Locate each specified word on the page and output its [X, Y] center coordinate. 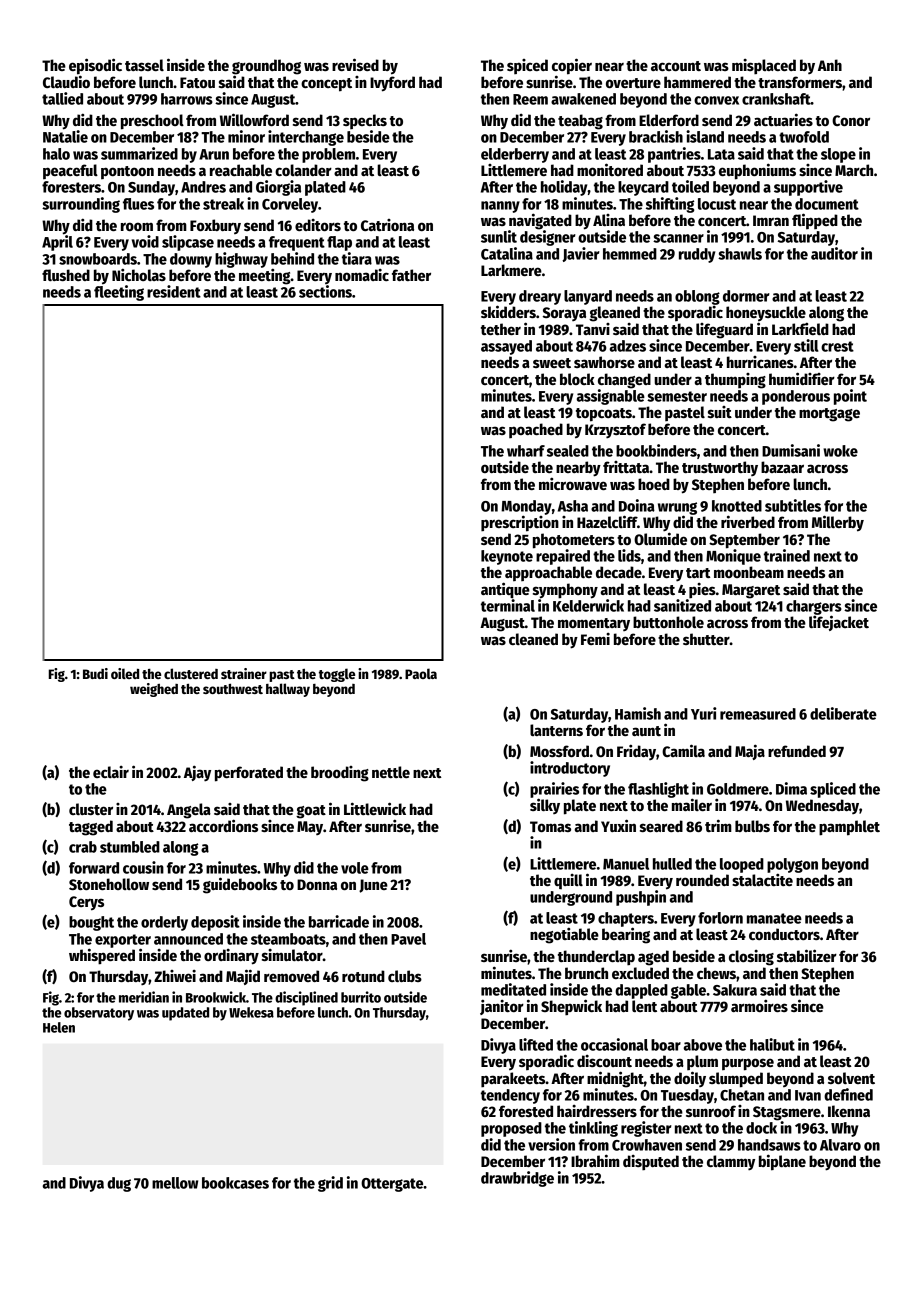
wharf [526, 451]
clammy [731, 1163]
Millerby [838, 523]
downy [191, 260]
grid [330, 1184]
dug [119, 1184]
